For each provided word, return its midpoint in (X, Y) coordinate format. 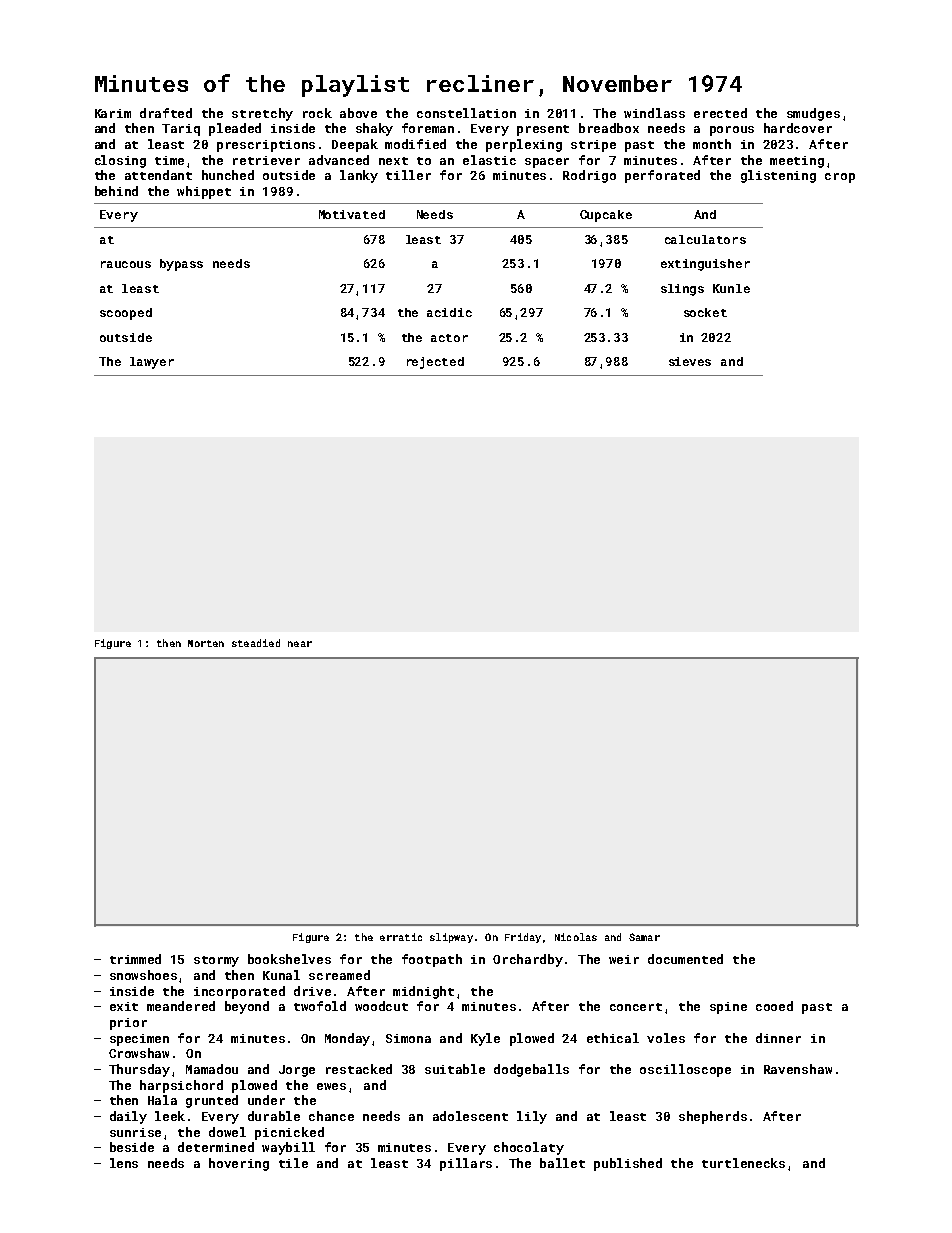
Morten (206, 643)
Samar (644, 937)
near (300, 644)
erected (720, 113)
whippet (204, 192)
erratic (401, 937)
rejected (435, 363)
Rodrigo (589, 176)
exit (124, 1006)
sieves (690, 361)
